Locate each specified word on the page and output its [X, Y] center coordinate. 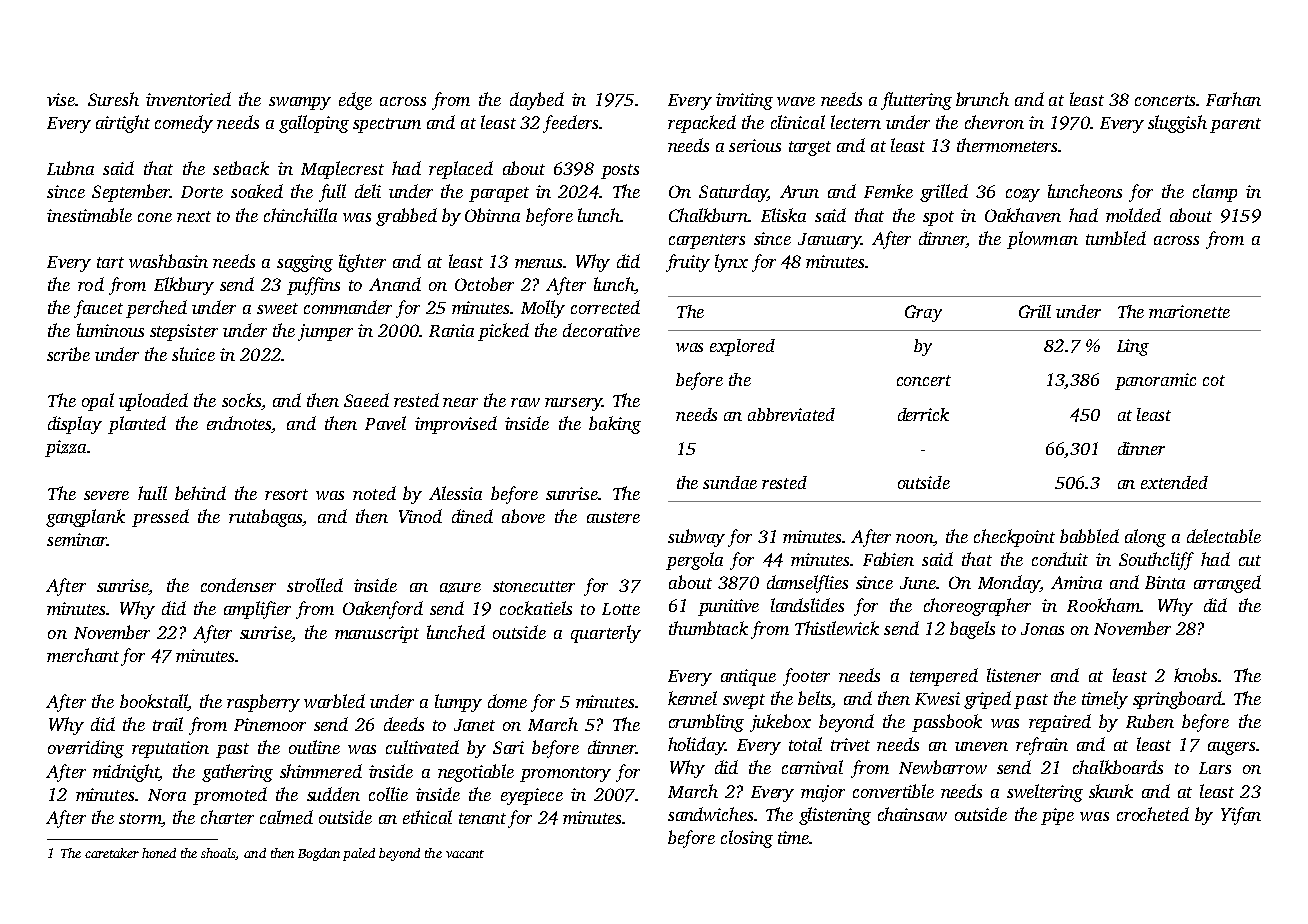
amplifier [257, 610]
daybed [537, 101]
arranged [1227, 584]
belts [815, 699]
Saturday [733, 193]
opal [98, 402]
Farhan [1233, 99]
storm [140, 818]
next [194, 216]
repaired [1060, 723]
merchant [83, 655]
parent [1235, 125]
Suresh [113, 99]
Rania [451, 330]
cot [1214, 380]
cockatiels [536, 608]
